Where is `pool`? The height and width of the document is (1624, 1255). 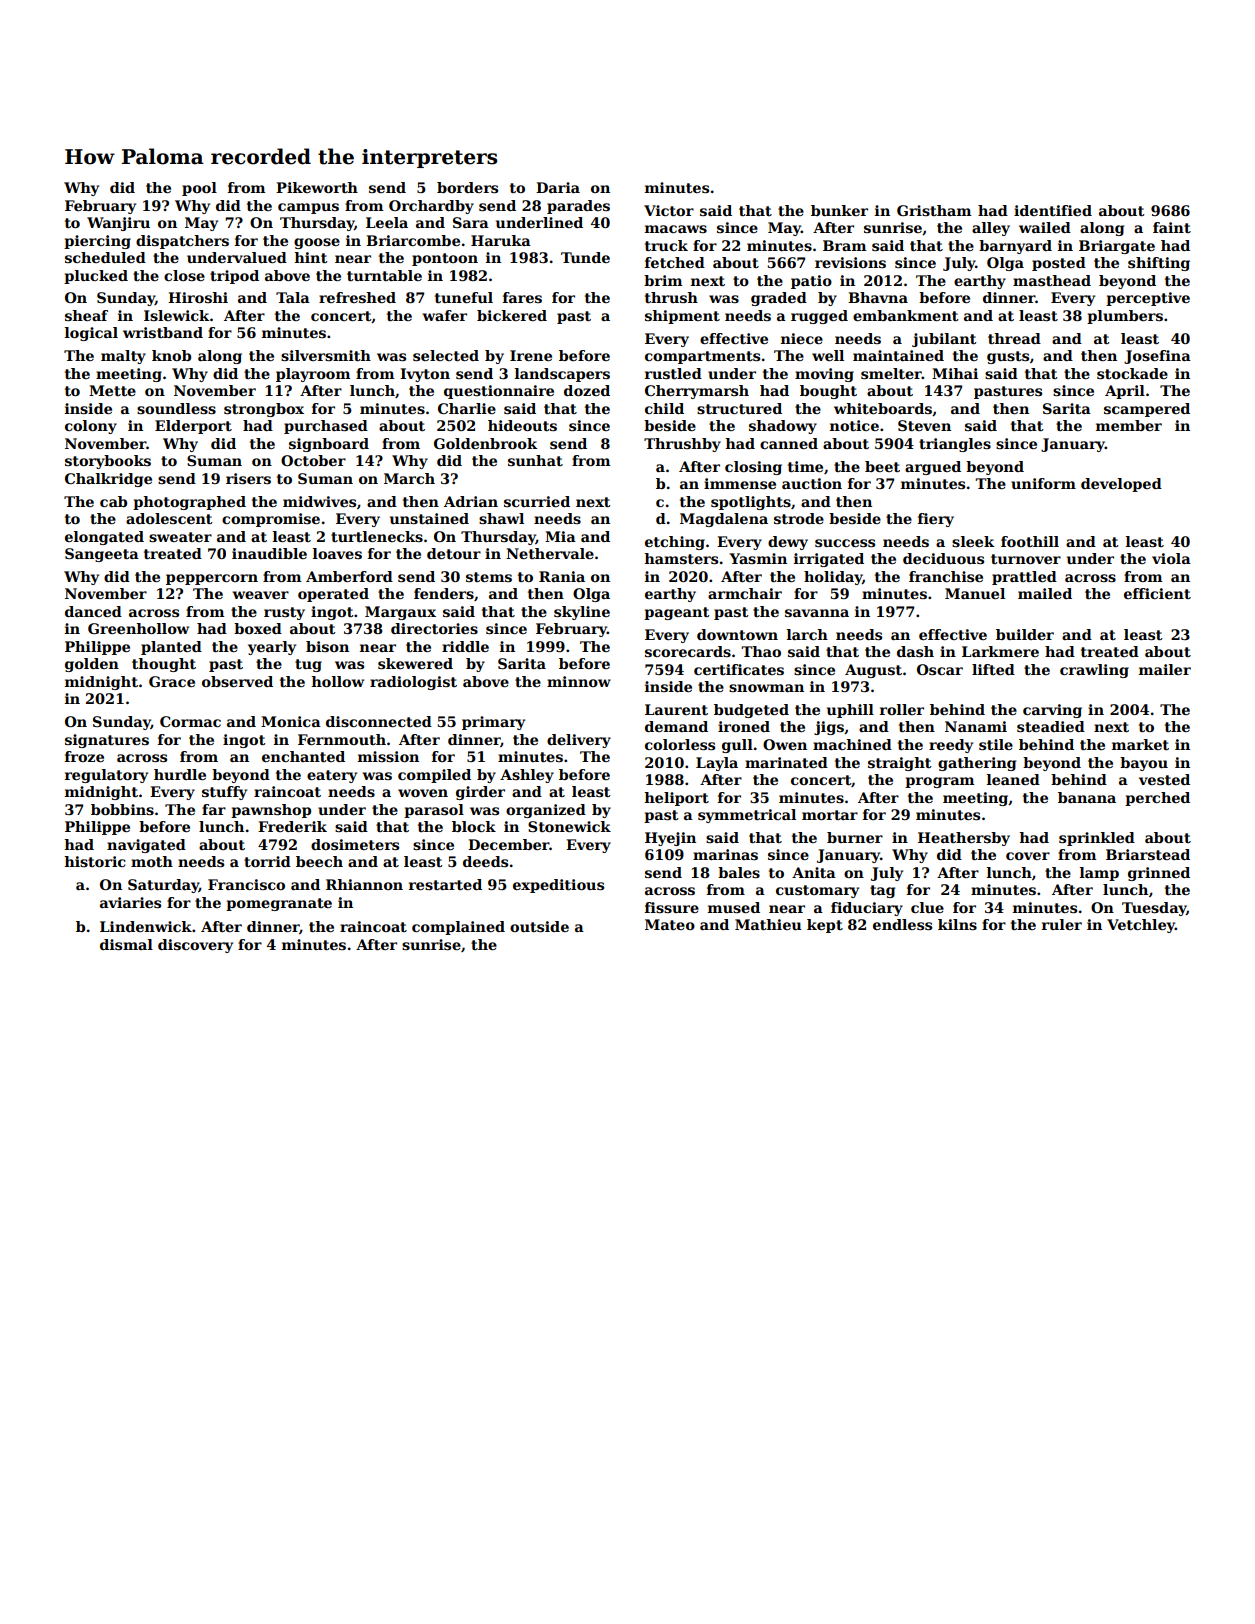 pool is located at coordinates (199, 189).
